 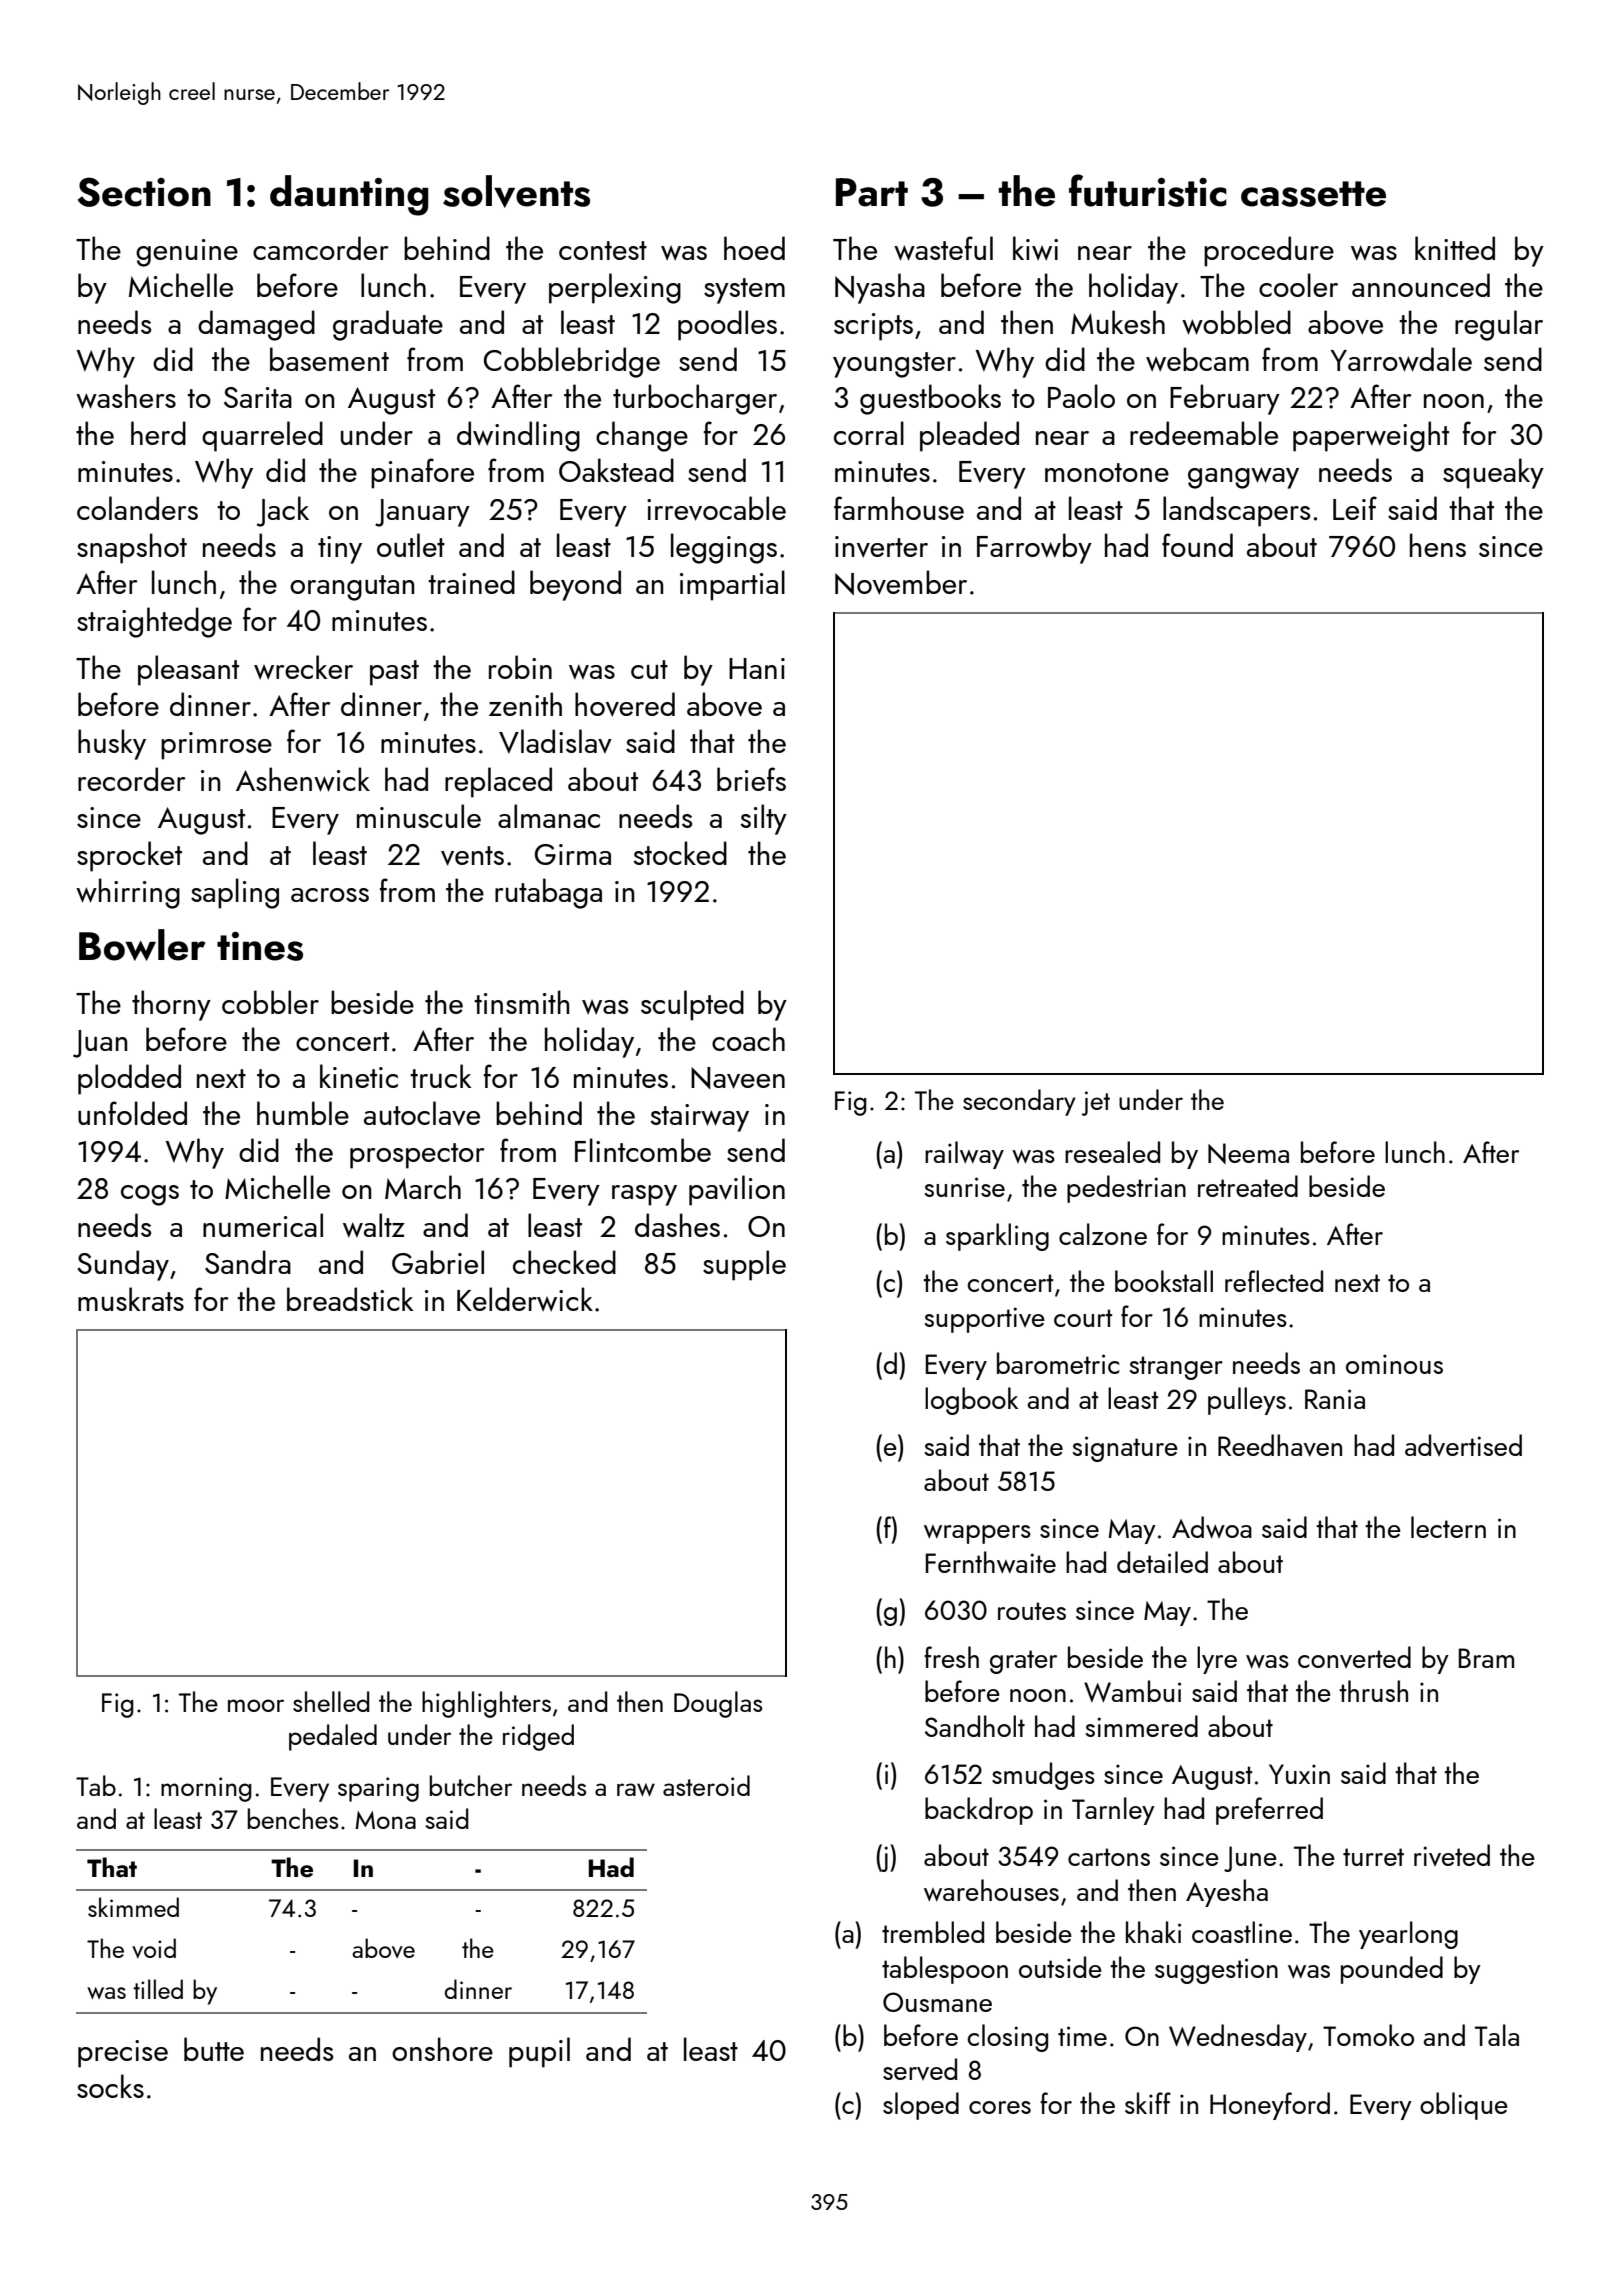 What do you see at coordinates (1313, 194) in the screenshot?
I see `cassette` at bounding box center [1313, 194].
